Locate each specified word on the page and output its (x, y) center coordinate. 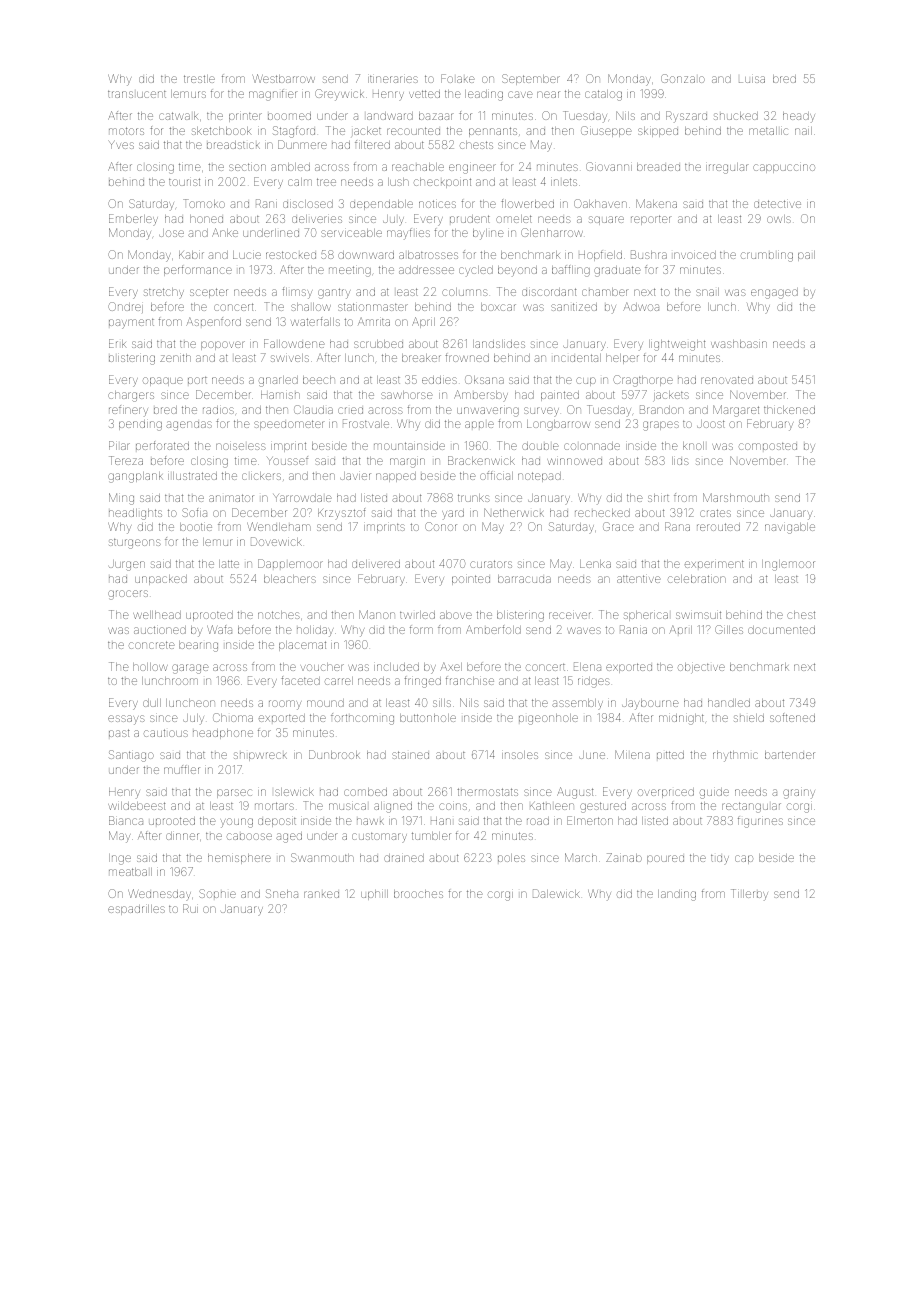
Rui (190, 908)
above (456, 615)
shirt (658, 498)
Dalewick (556, 893)
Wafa (219, 629)
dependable (381, 205)
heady (799, 117)
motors (126, 131)
